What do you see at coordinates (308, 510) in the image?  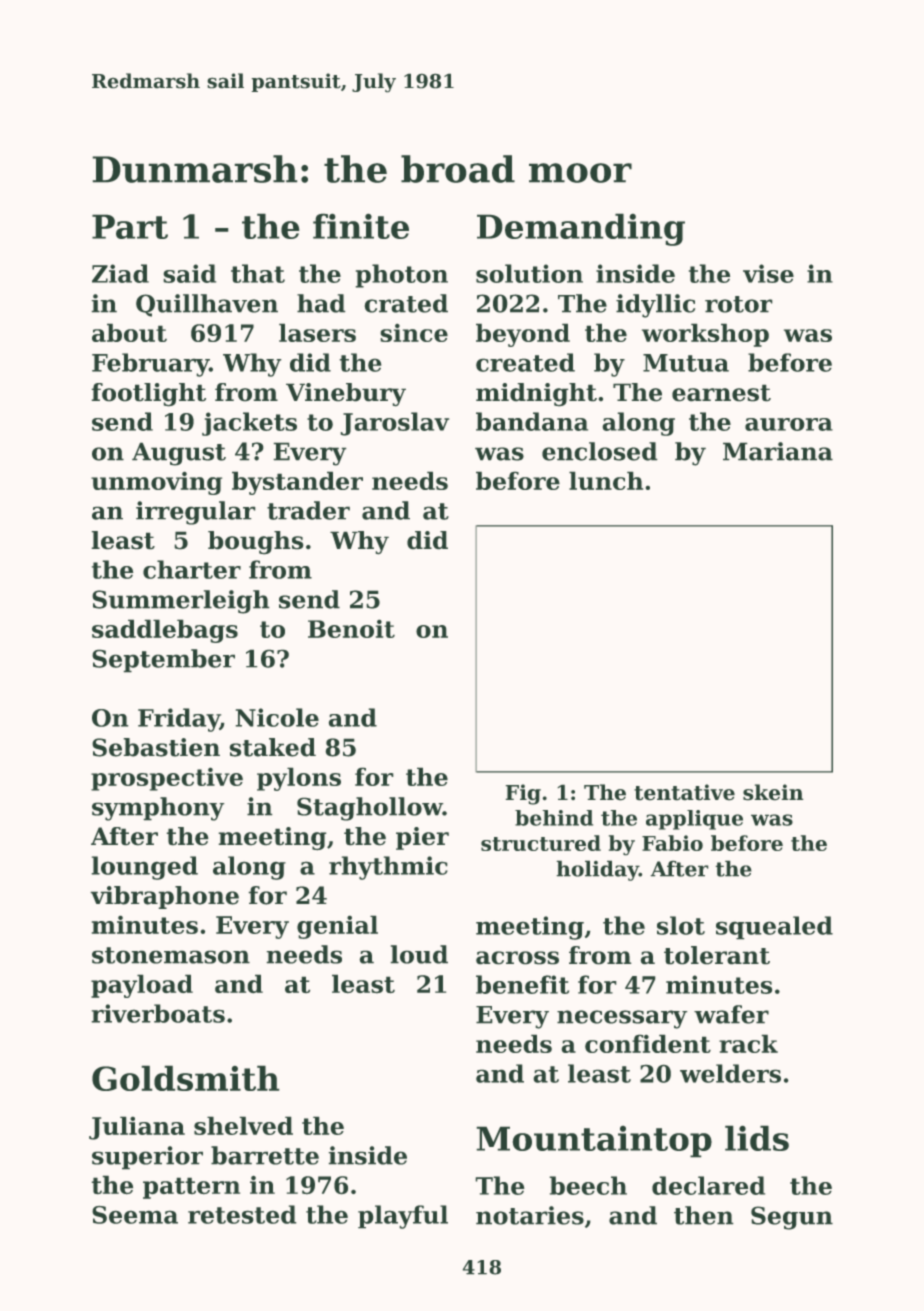 I see `trader` at bounding box center [308, 510].
